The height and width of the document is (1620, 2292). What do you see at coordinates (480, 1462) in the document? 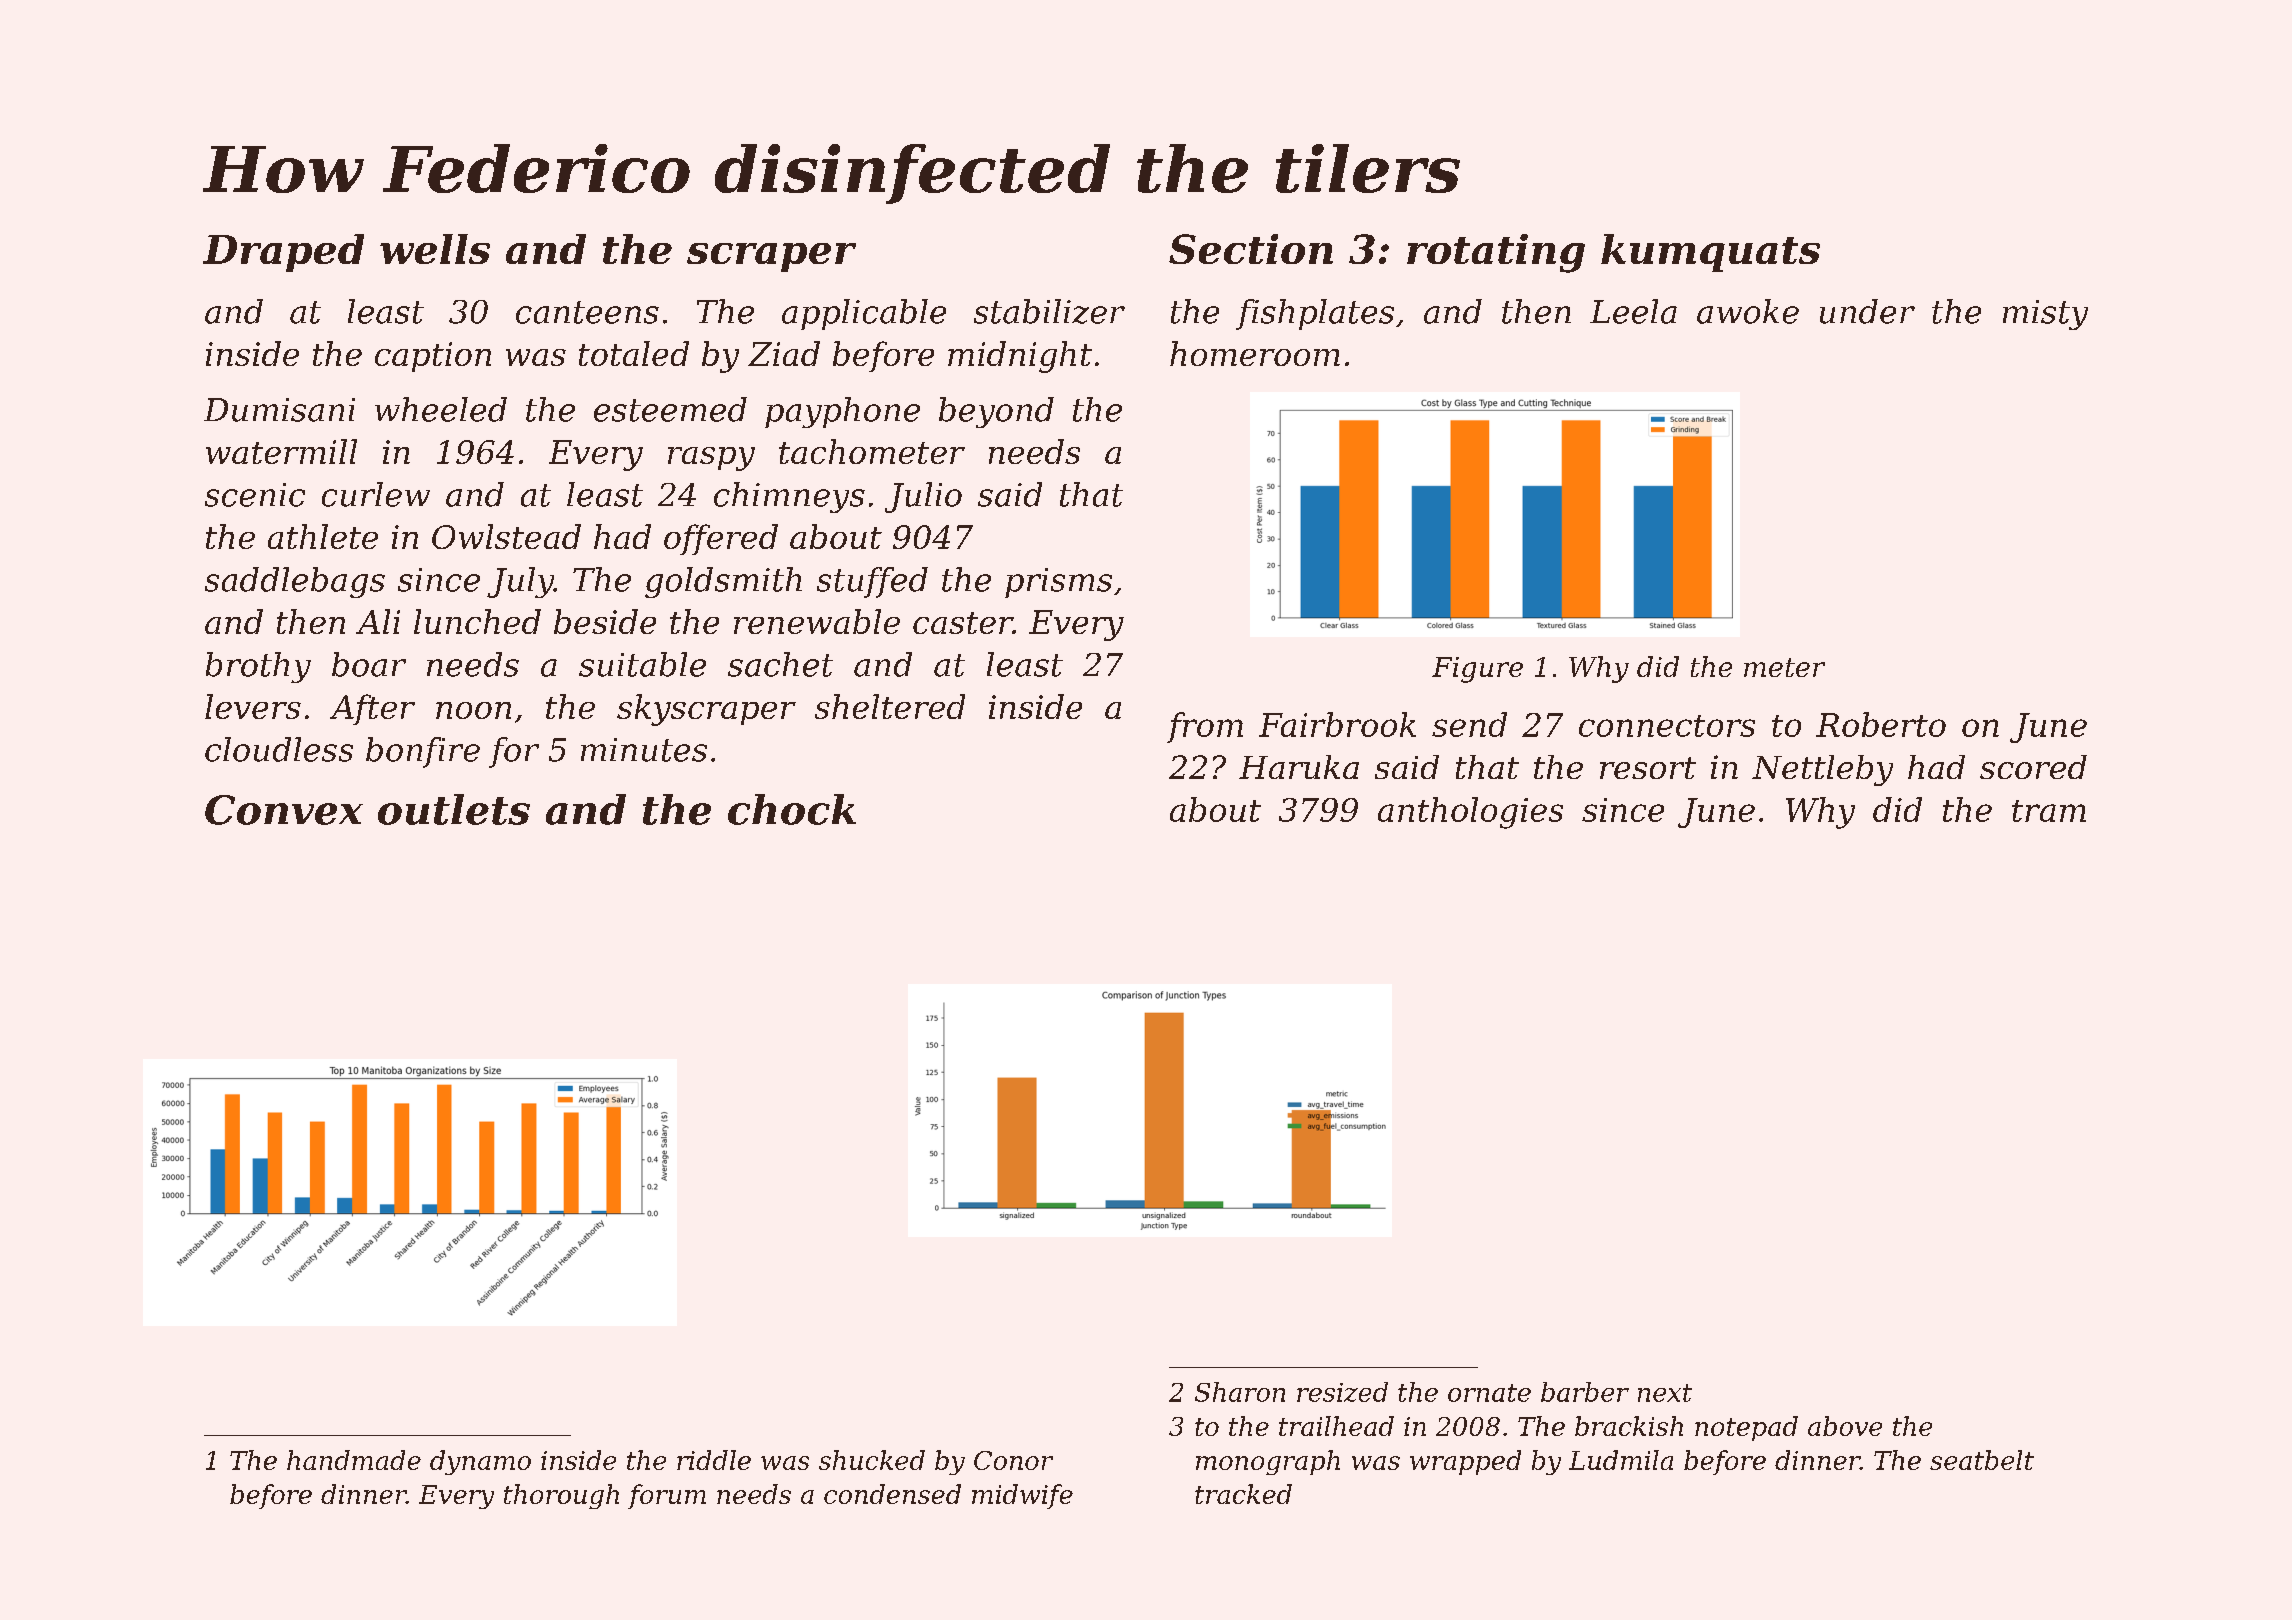
I see `dynamo` at bounding box center [480, 1462].
